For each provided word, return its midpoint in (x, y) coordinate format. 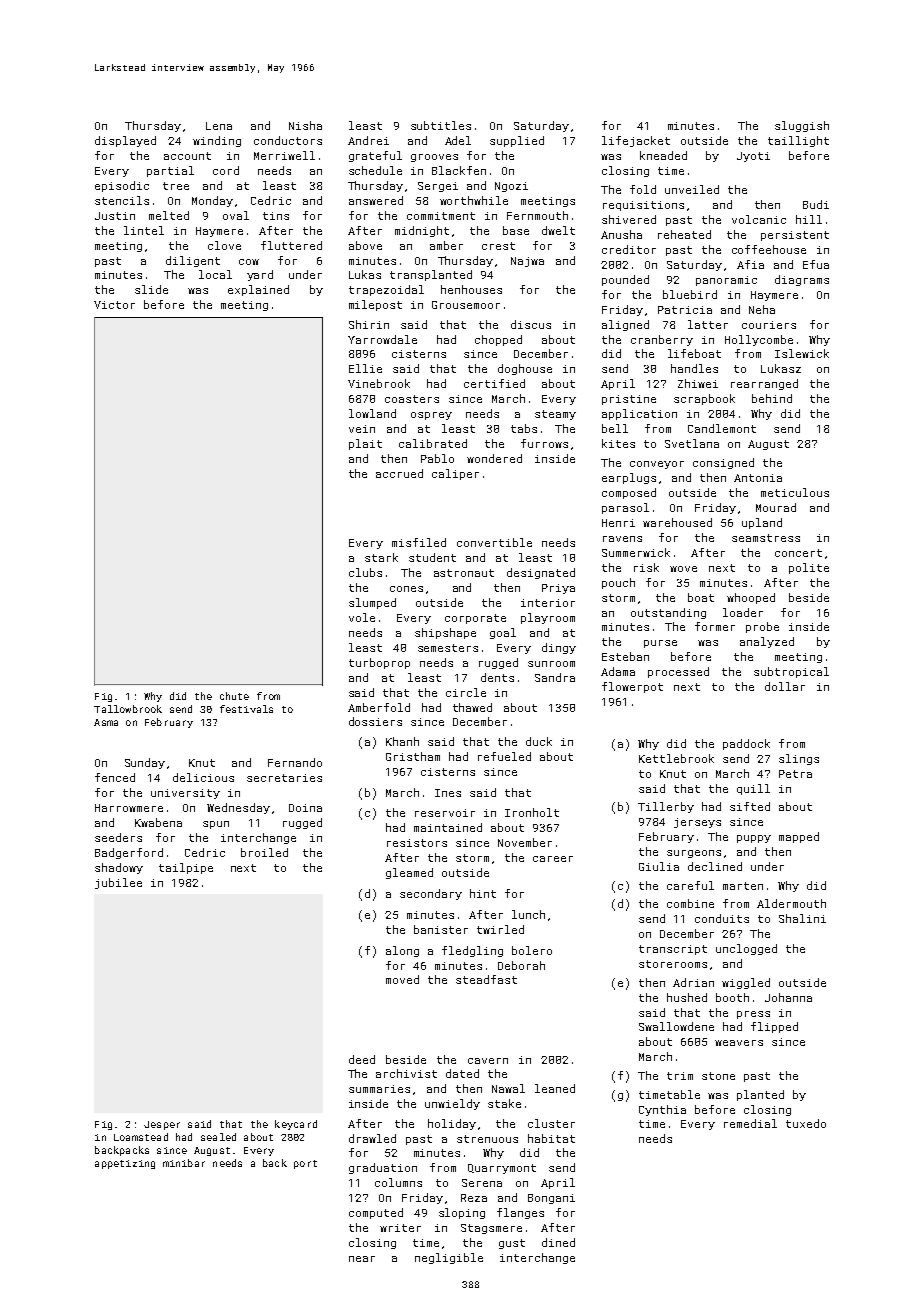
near (362, 1259)
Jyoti (753, 157)
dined (558, 1242)
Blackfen (459, 170)
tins (276, 216)
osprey (431, 416)
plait (365, 444)
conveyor (657, 465)
